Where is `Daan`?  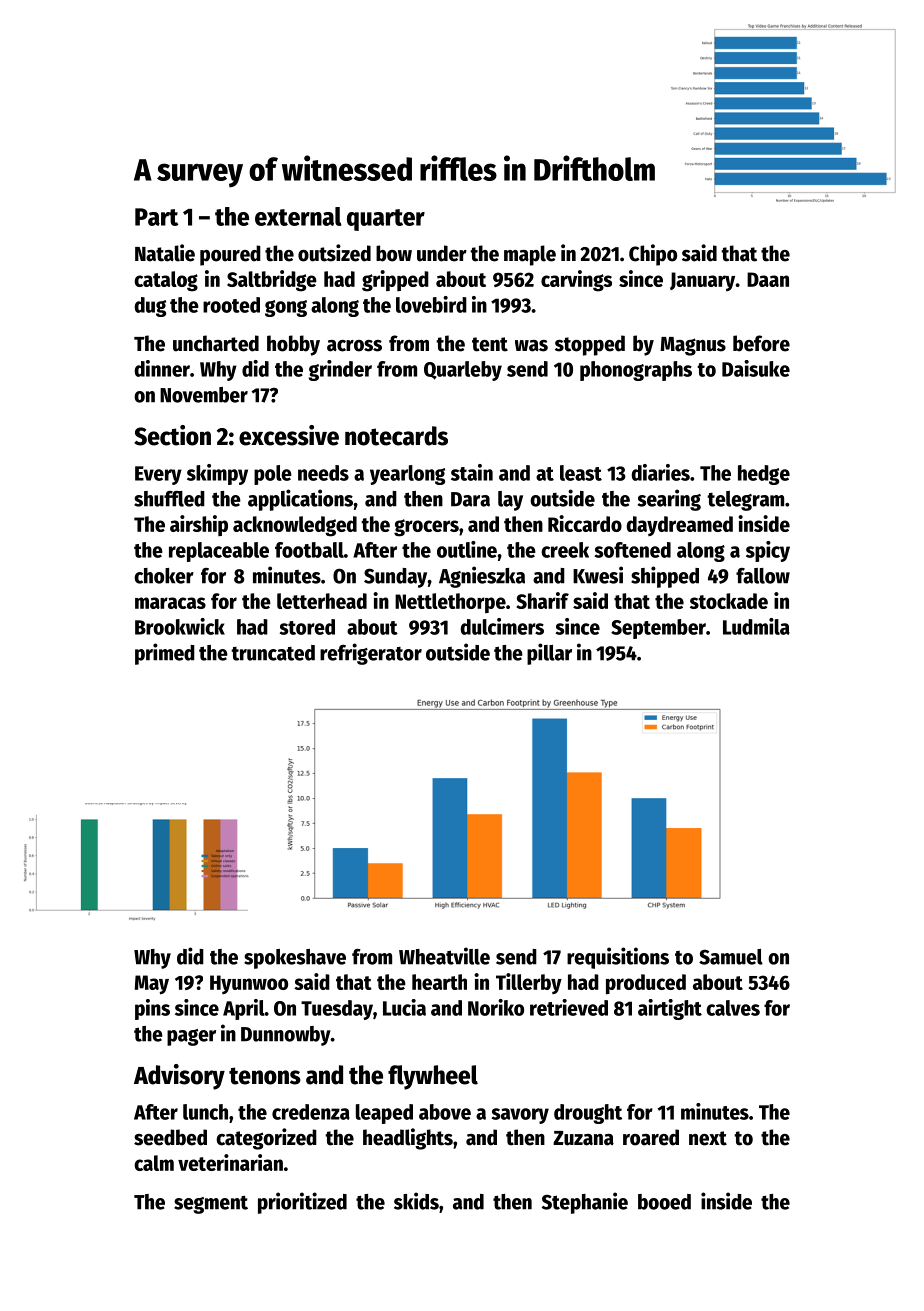
Daan is located at coordinates (768, 279).
